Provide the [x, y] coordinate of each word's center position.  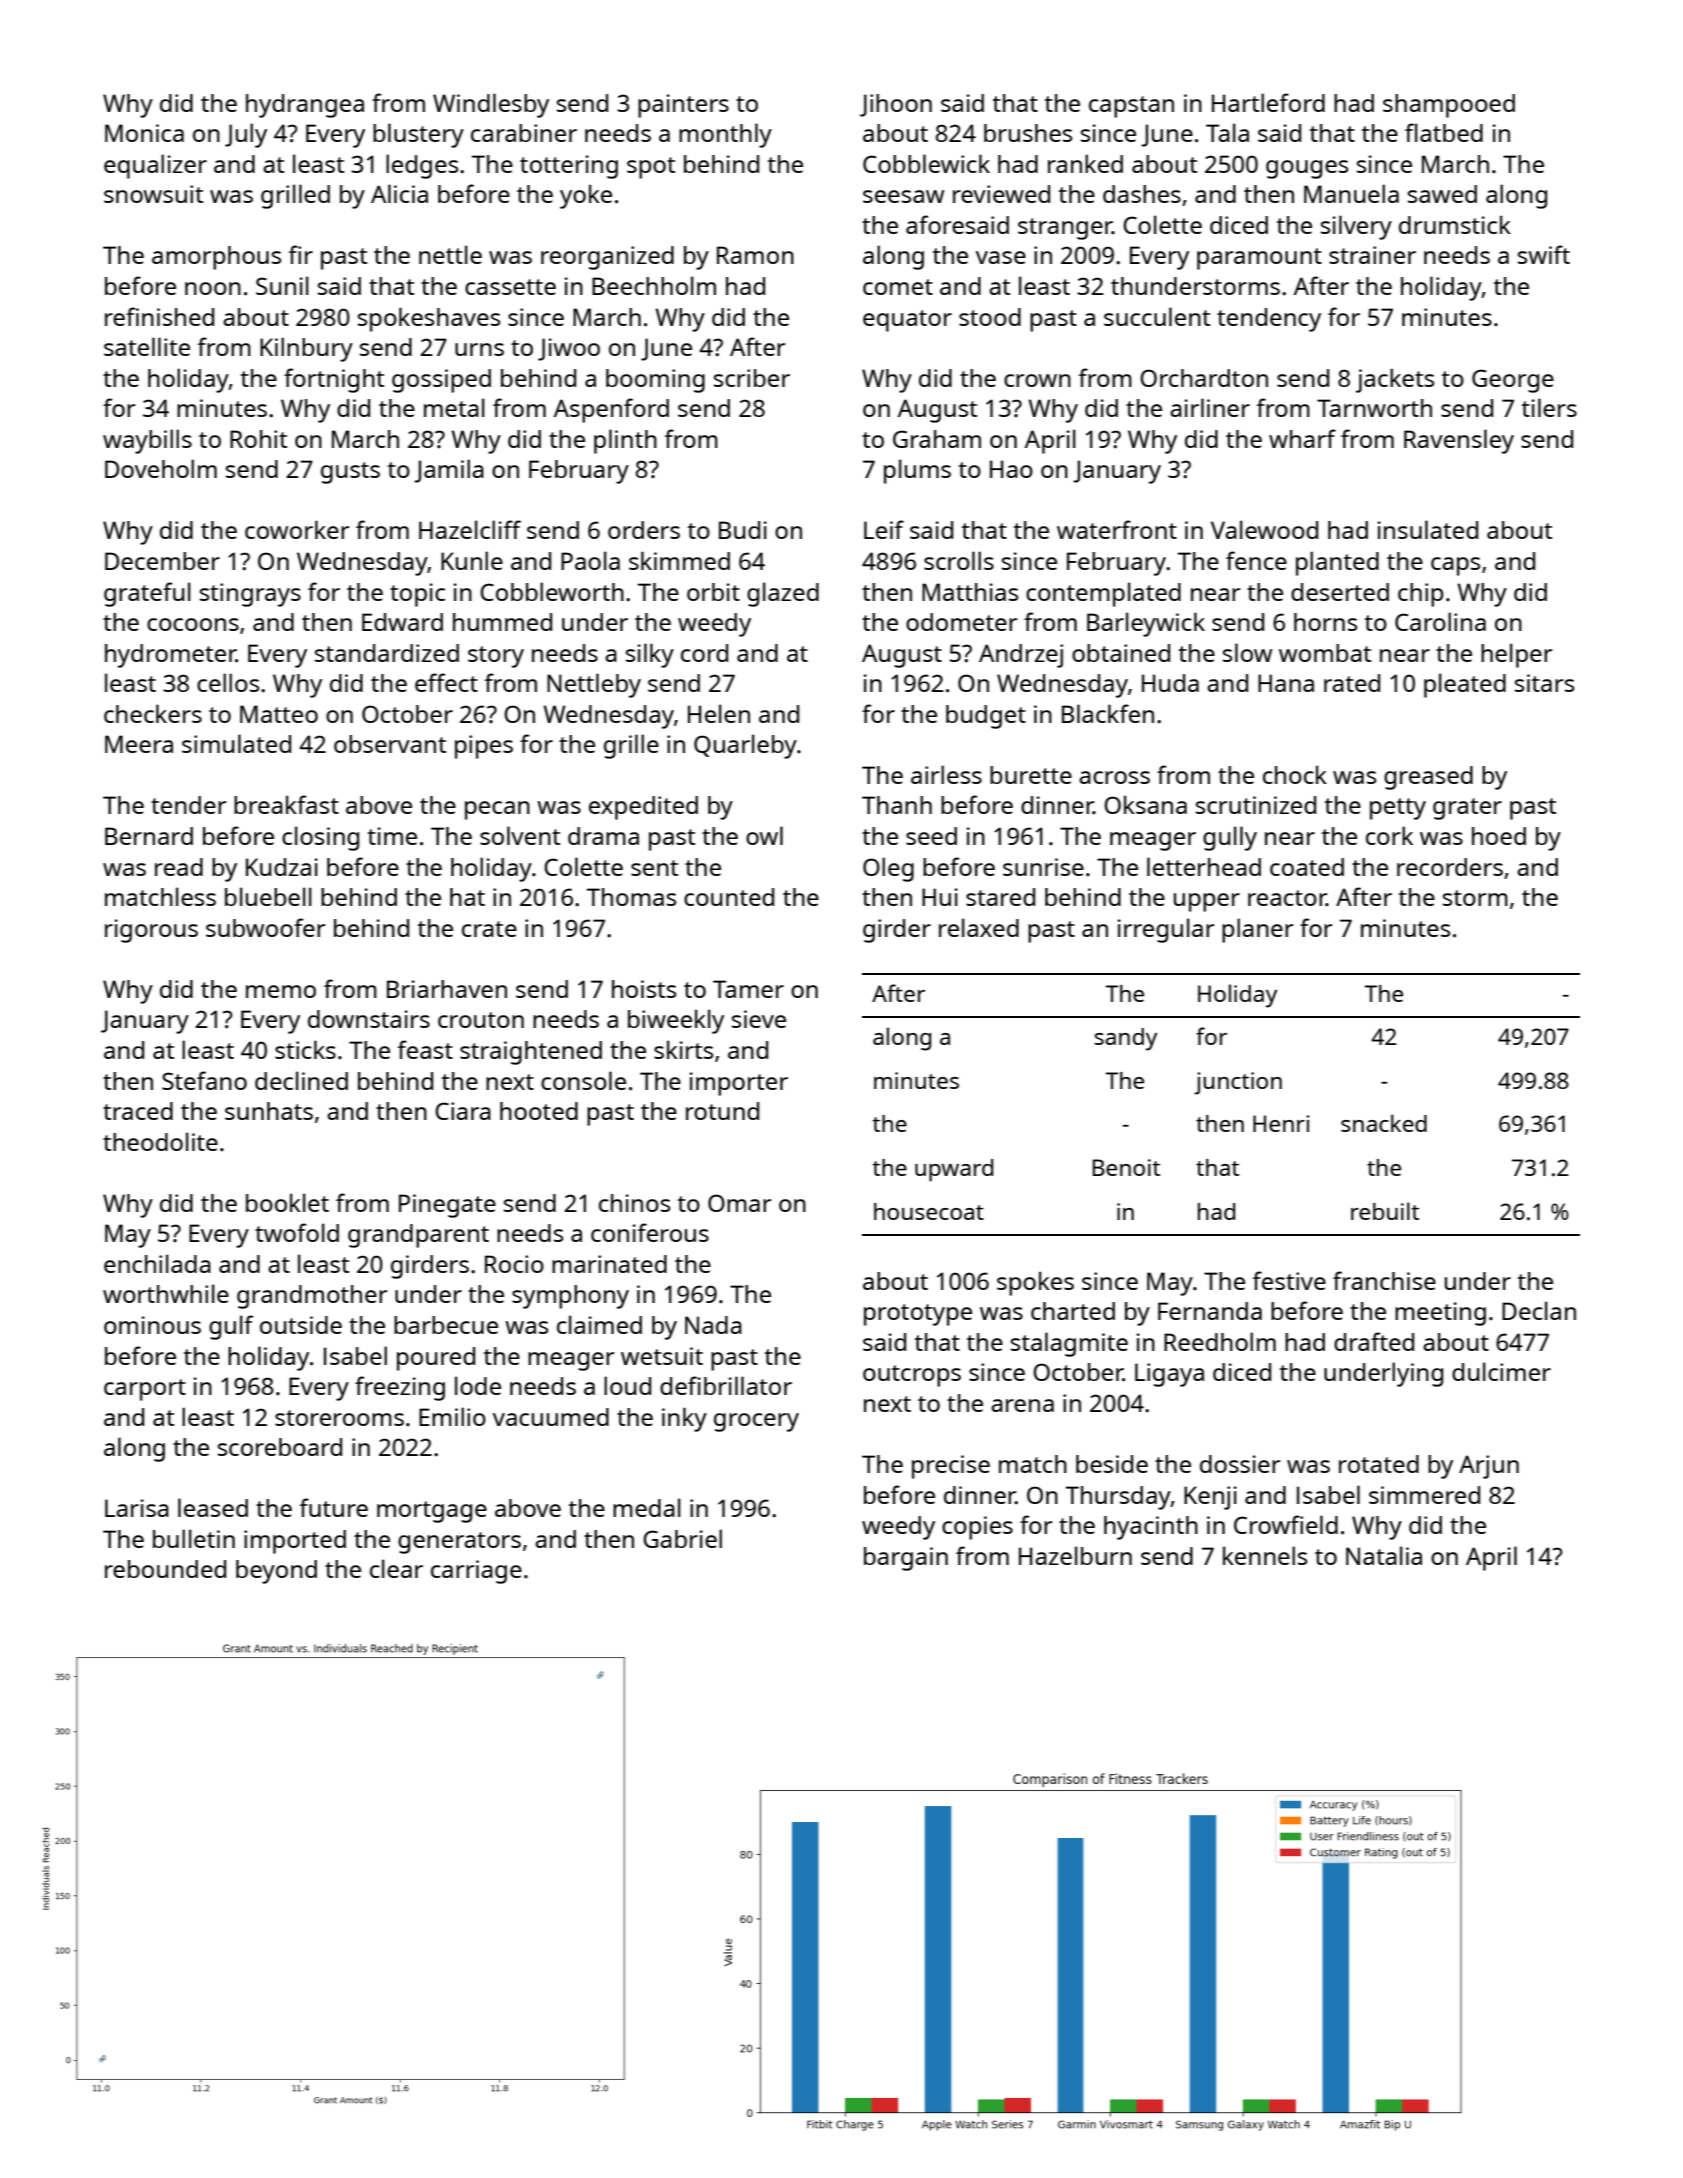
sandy [1126, 1039]
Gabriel [682, 1538]
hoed [1499, 836]
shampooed [1449, 106]
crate [489, 929]
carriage [476, 1572]
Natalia [1384, 1555]
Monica [144, 133]
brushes [1028, 133]
